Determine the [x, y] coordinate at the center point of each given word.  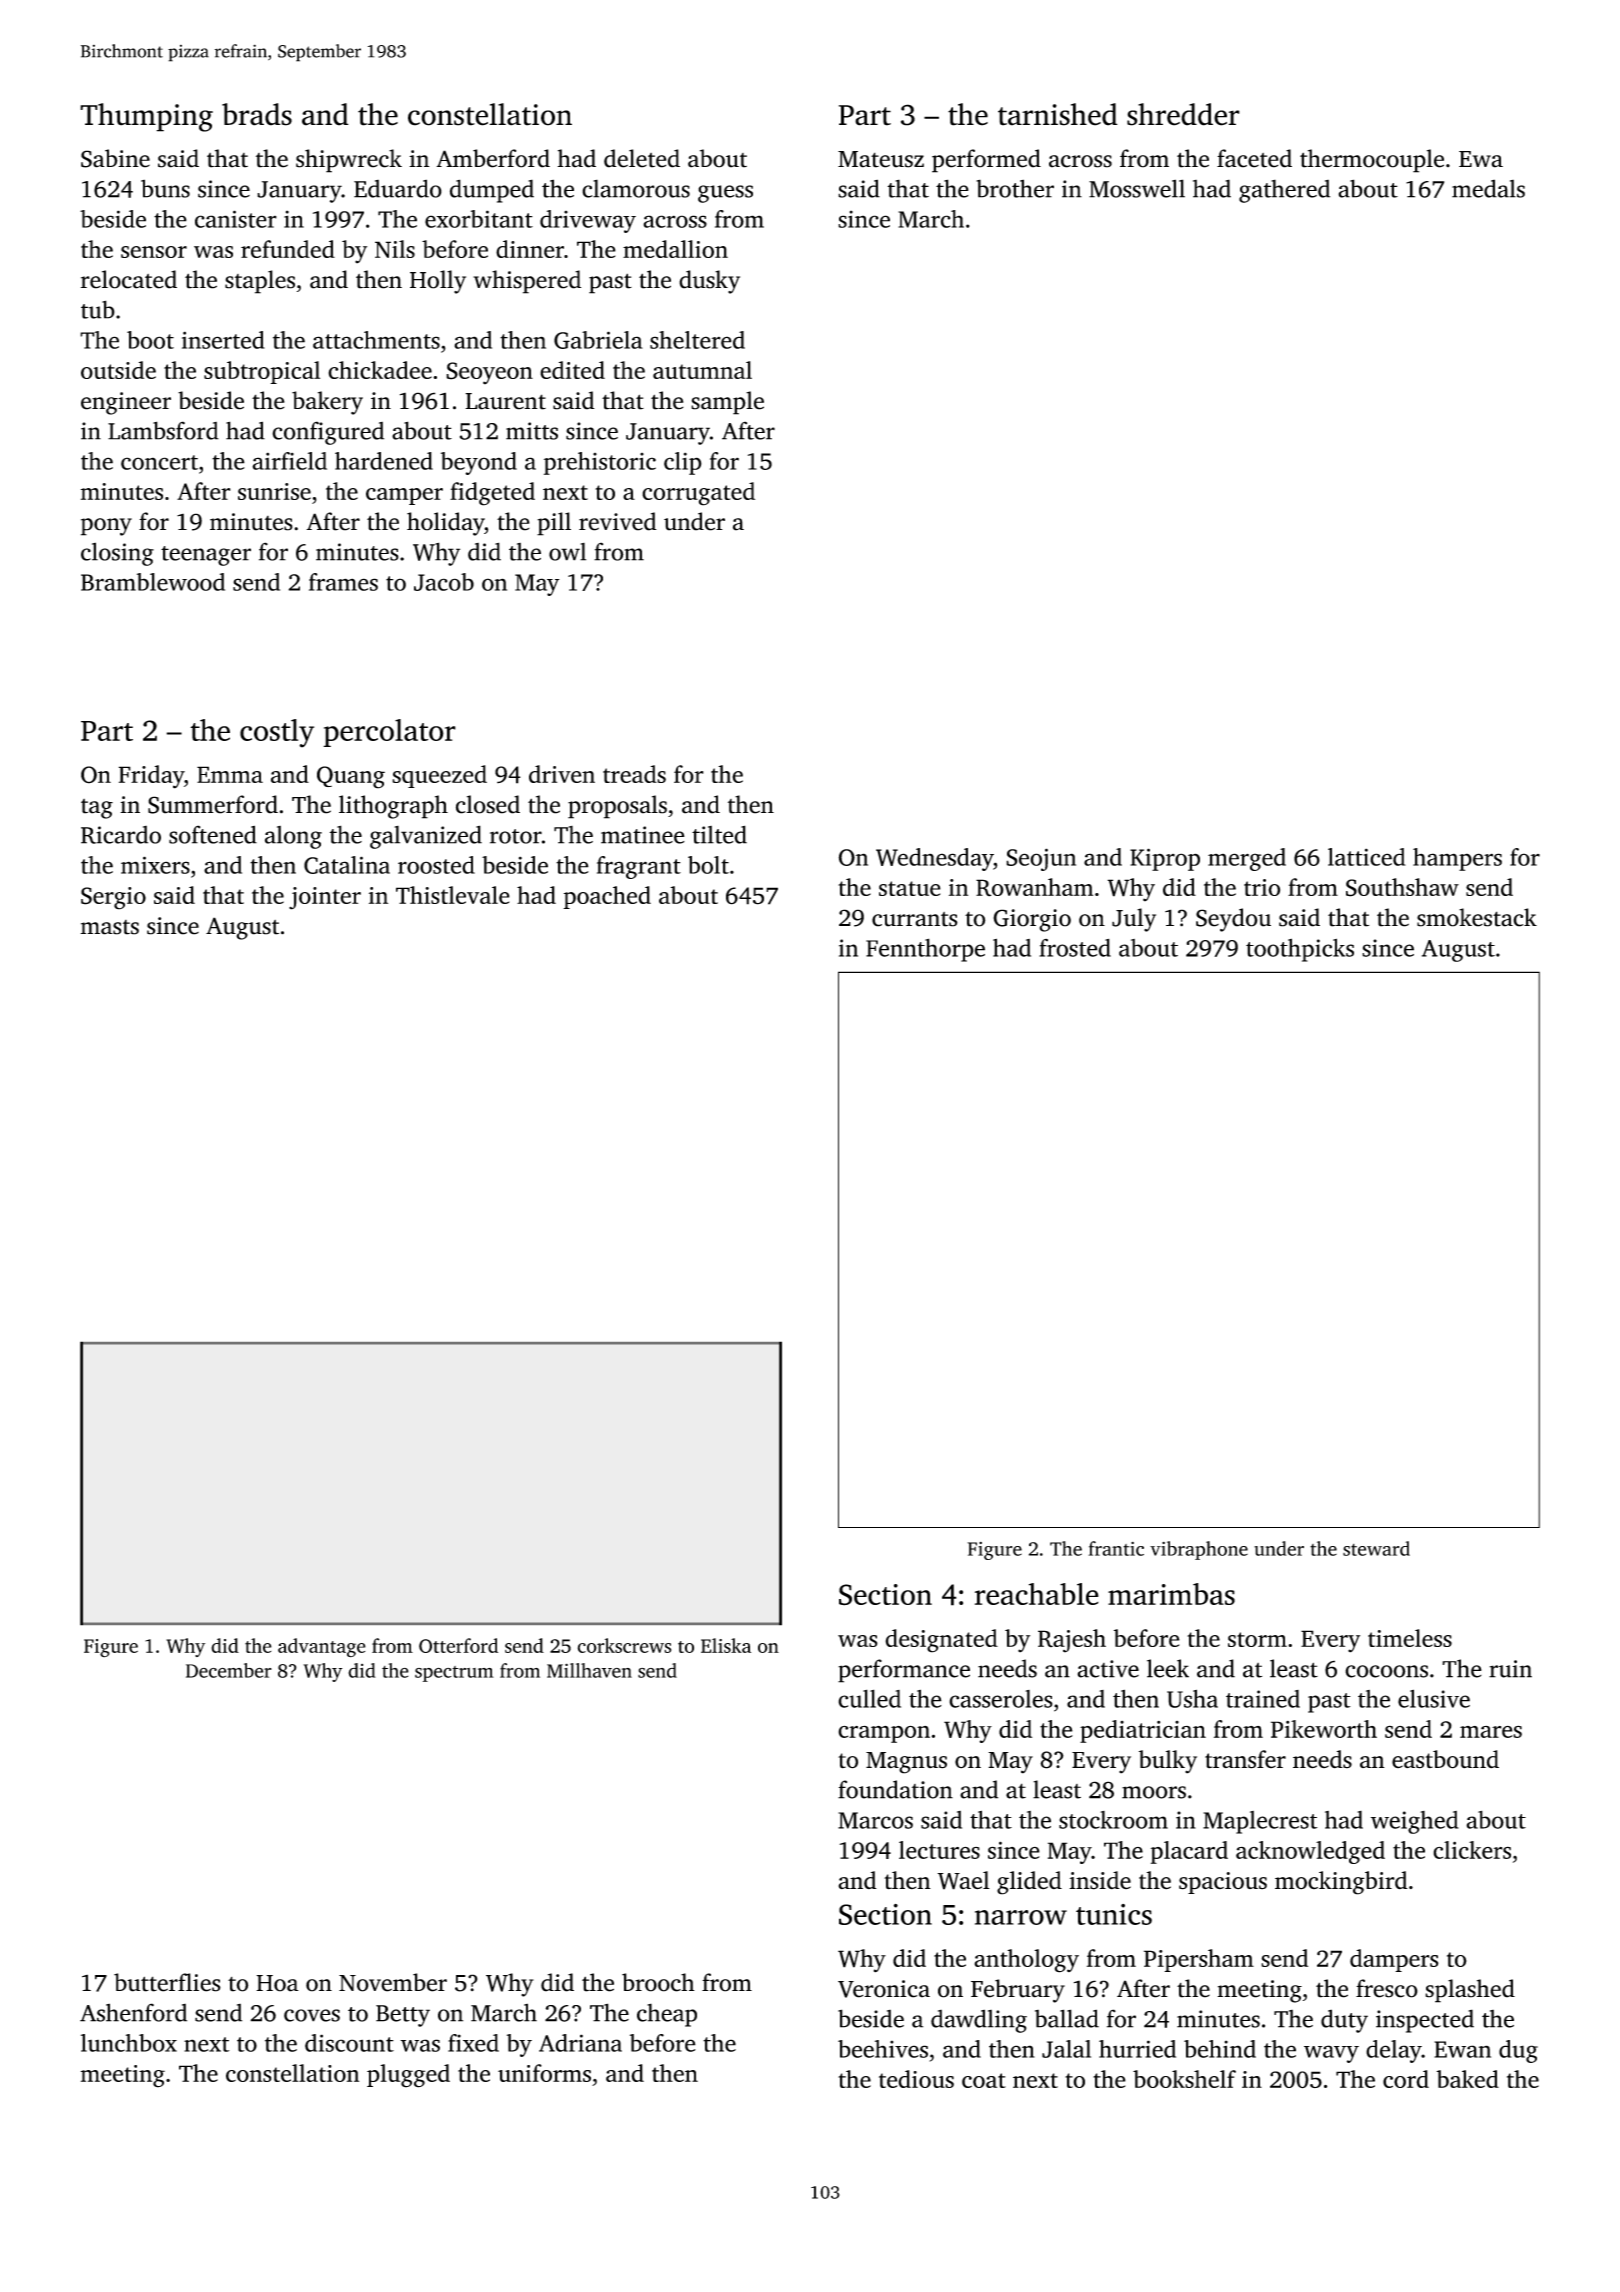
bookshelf [1184, 2079]
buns [165, 188]
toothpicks [1300, 950]
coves [312, 2015]
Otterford [458, 1645]
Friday [151, 777]
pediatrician [1143, 1731]
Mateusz [881, 159]
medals [1488, 188]
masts [109, 927]
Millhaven [589, 1670]
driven [562, 774]
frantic [1116, 1548]
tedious [916, 2079]
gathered [1284, 191]
